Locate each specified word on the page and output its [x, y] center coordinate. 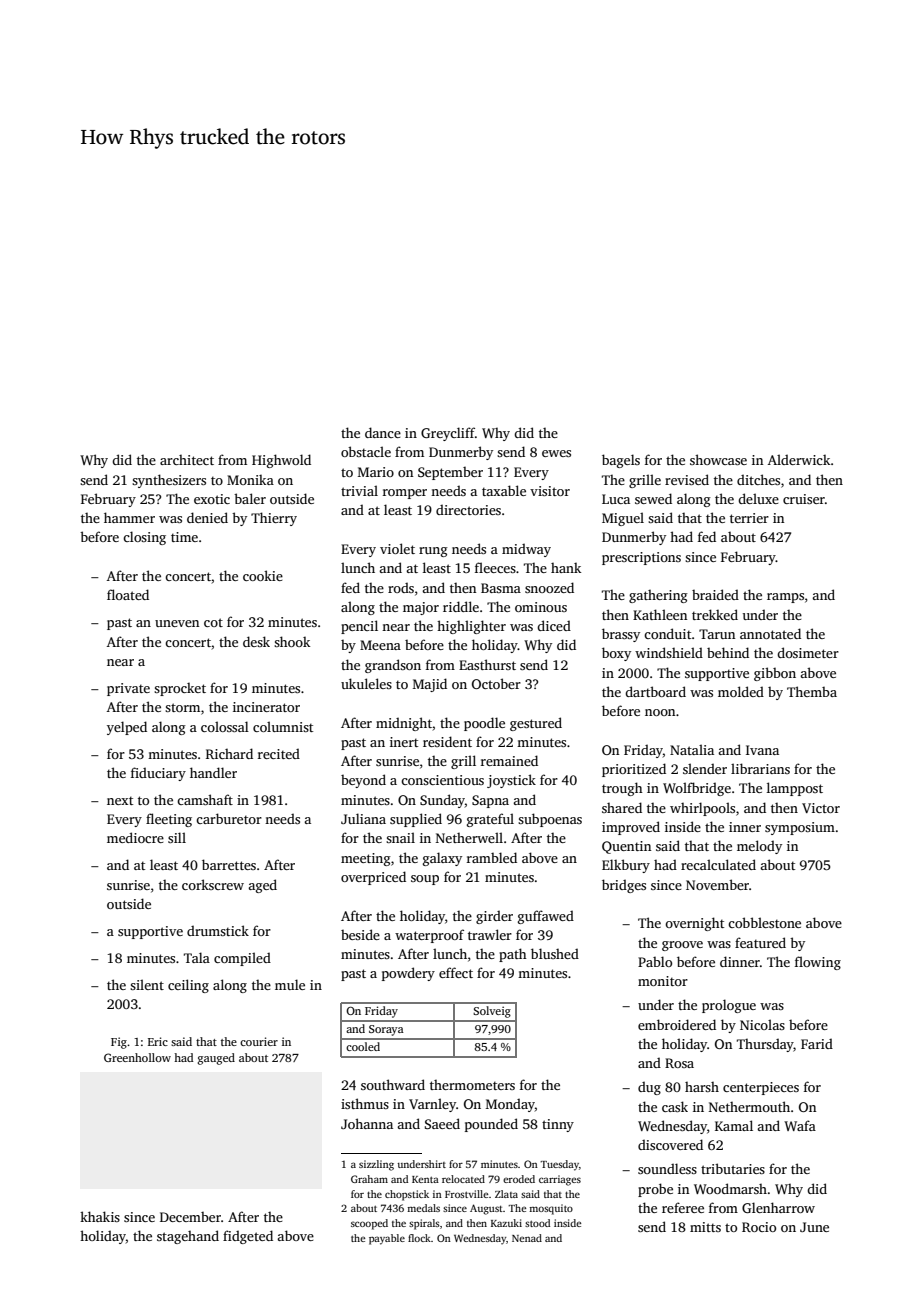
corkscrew [213, 884]
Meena [380, 645]
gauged [216, 1059]
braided [715, 594]
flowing [818, 963]
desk [256, 641]
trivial [359, 490]
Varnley [432, 1105]
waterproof [429, 936]
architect [187, 460]
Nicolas [762, 1024]
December [190, 1217]
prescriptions [641, 558]
